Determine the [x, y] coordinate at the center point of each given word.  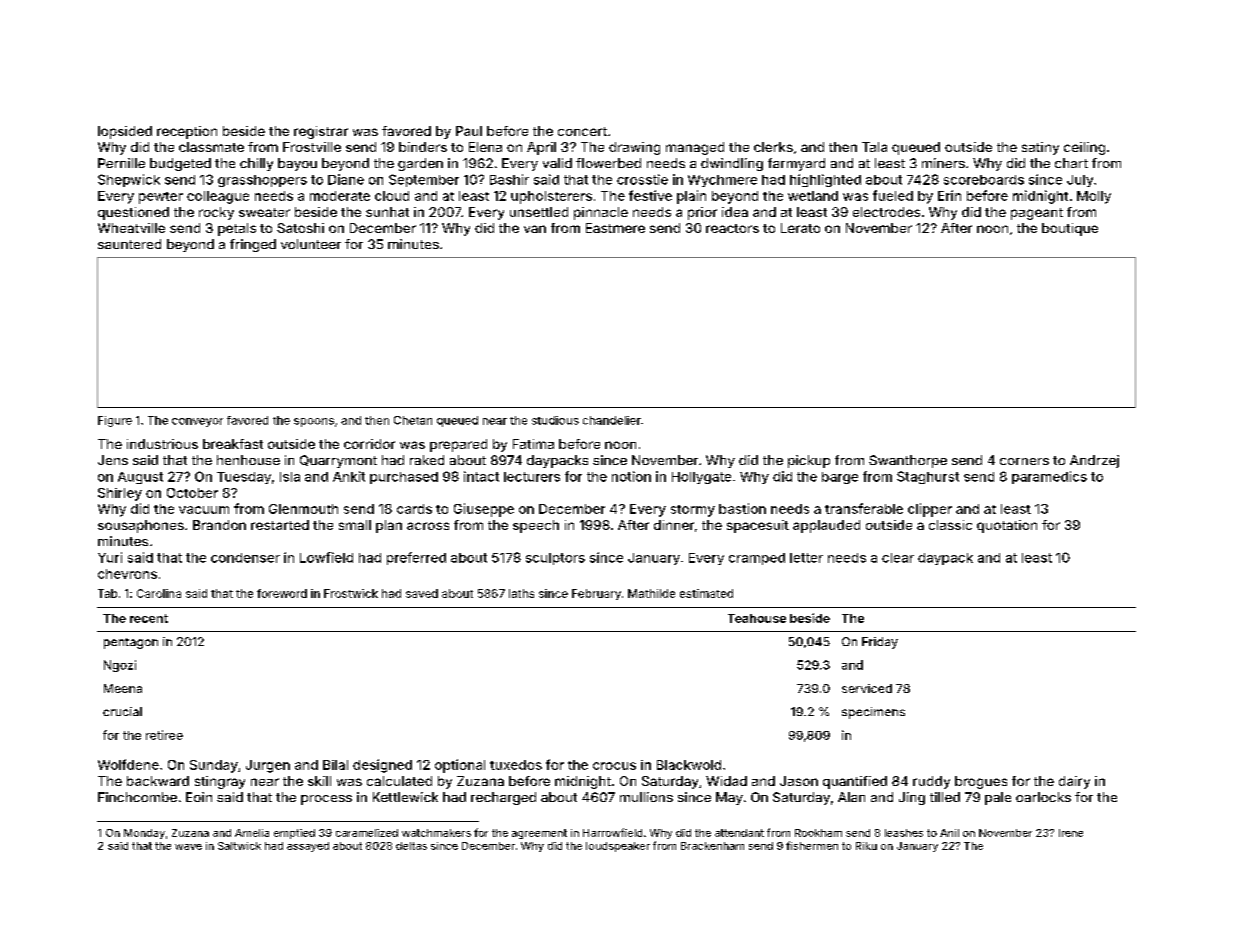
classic [950, 525]
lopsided [125, 132]
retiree [164, 735]
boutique [1070, 229]
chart [1071, 163]
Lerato [800, 228]
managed [695, 148]
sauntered [129, 244]
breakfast [233, 444]
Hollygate [701, 478]
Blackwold [689, 765]
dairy [1074, 782]
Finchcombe [137, 797]
